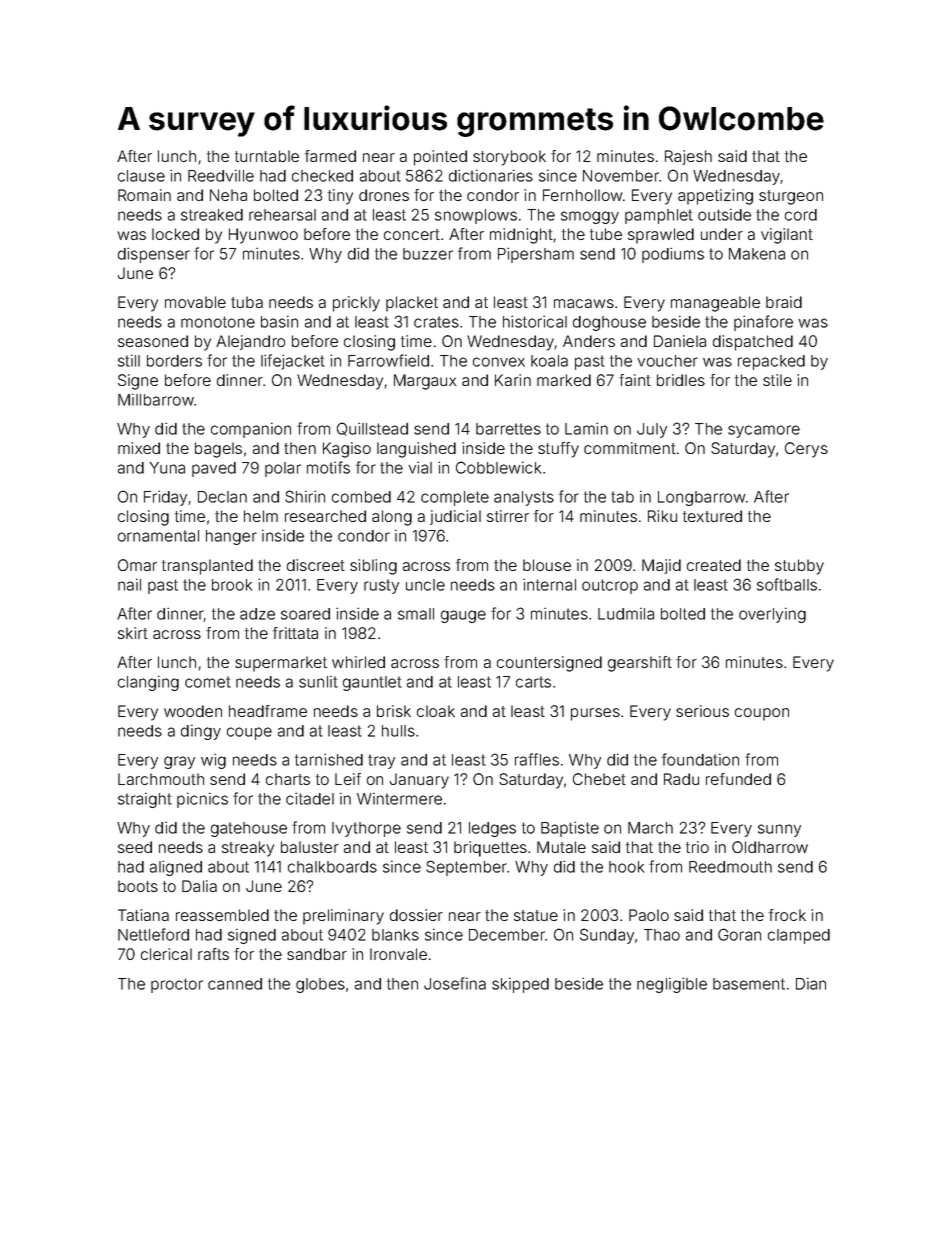  I want to click on researched, so click(325, 516).
